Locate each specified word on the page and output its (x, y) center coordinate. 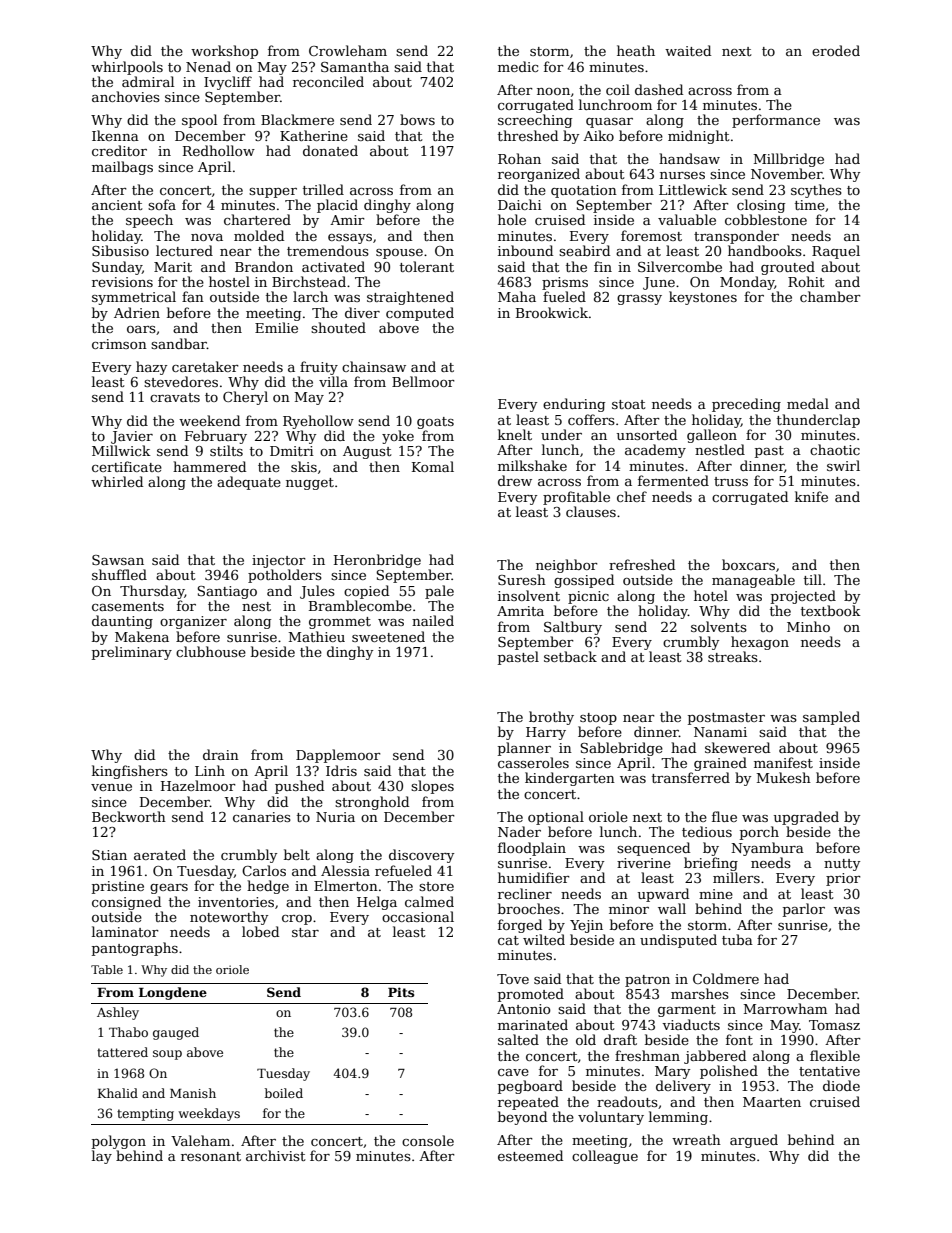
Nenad (208, 66)
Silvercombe (680, 266)
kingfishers (130, 772)
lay (102, 1157)
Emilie (276, 327)
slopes (432, 787)
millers (736, 877)
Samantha (355, 66)
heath (636, 50)
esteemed (530, 1155)
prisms (565, 283)
